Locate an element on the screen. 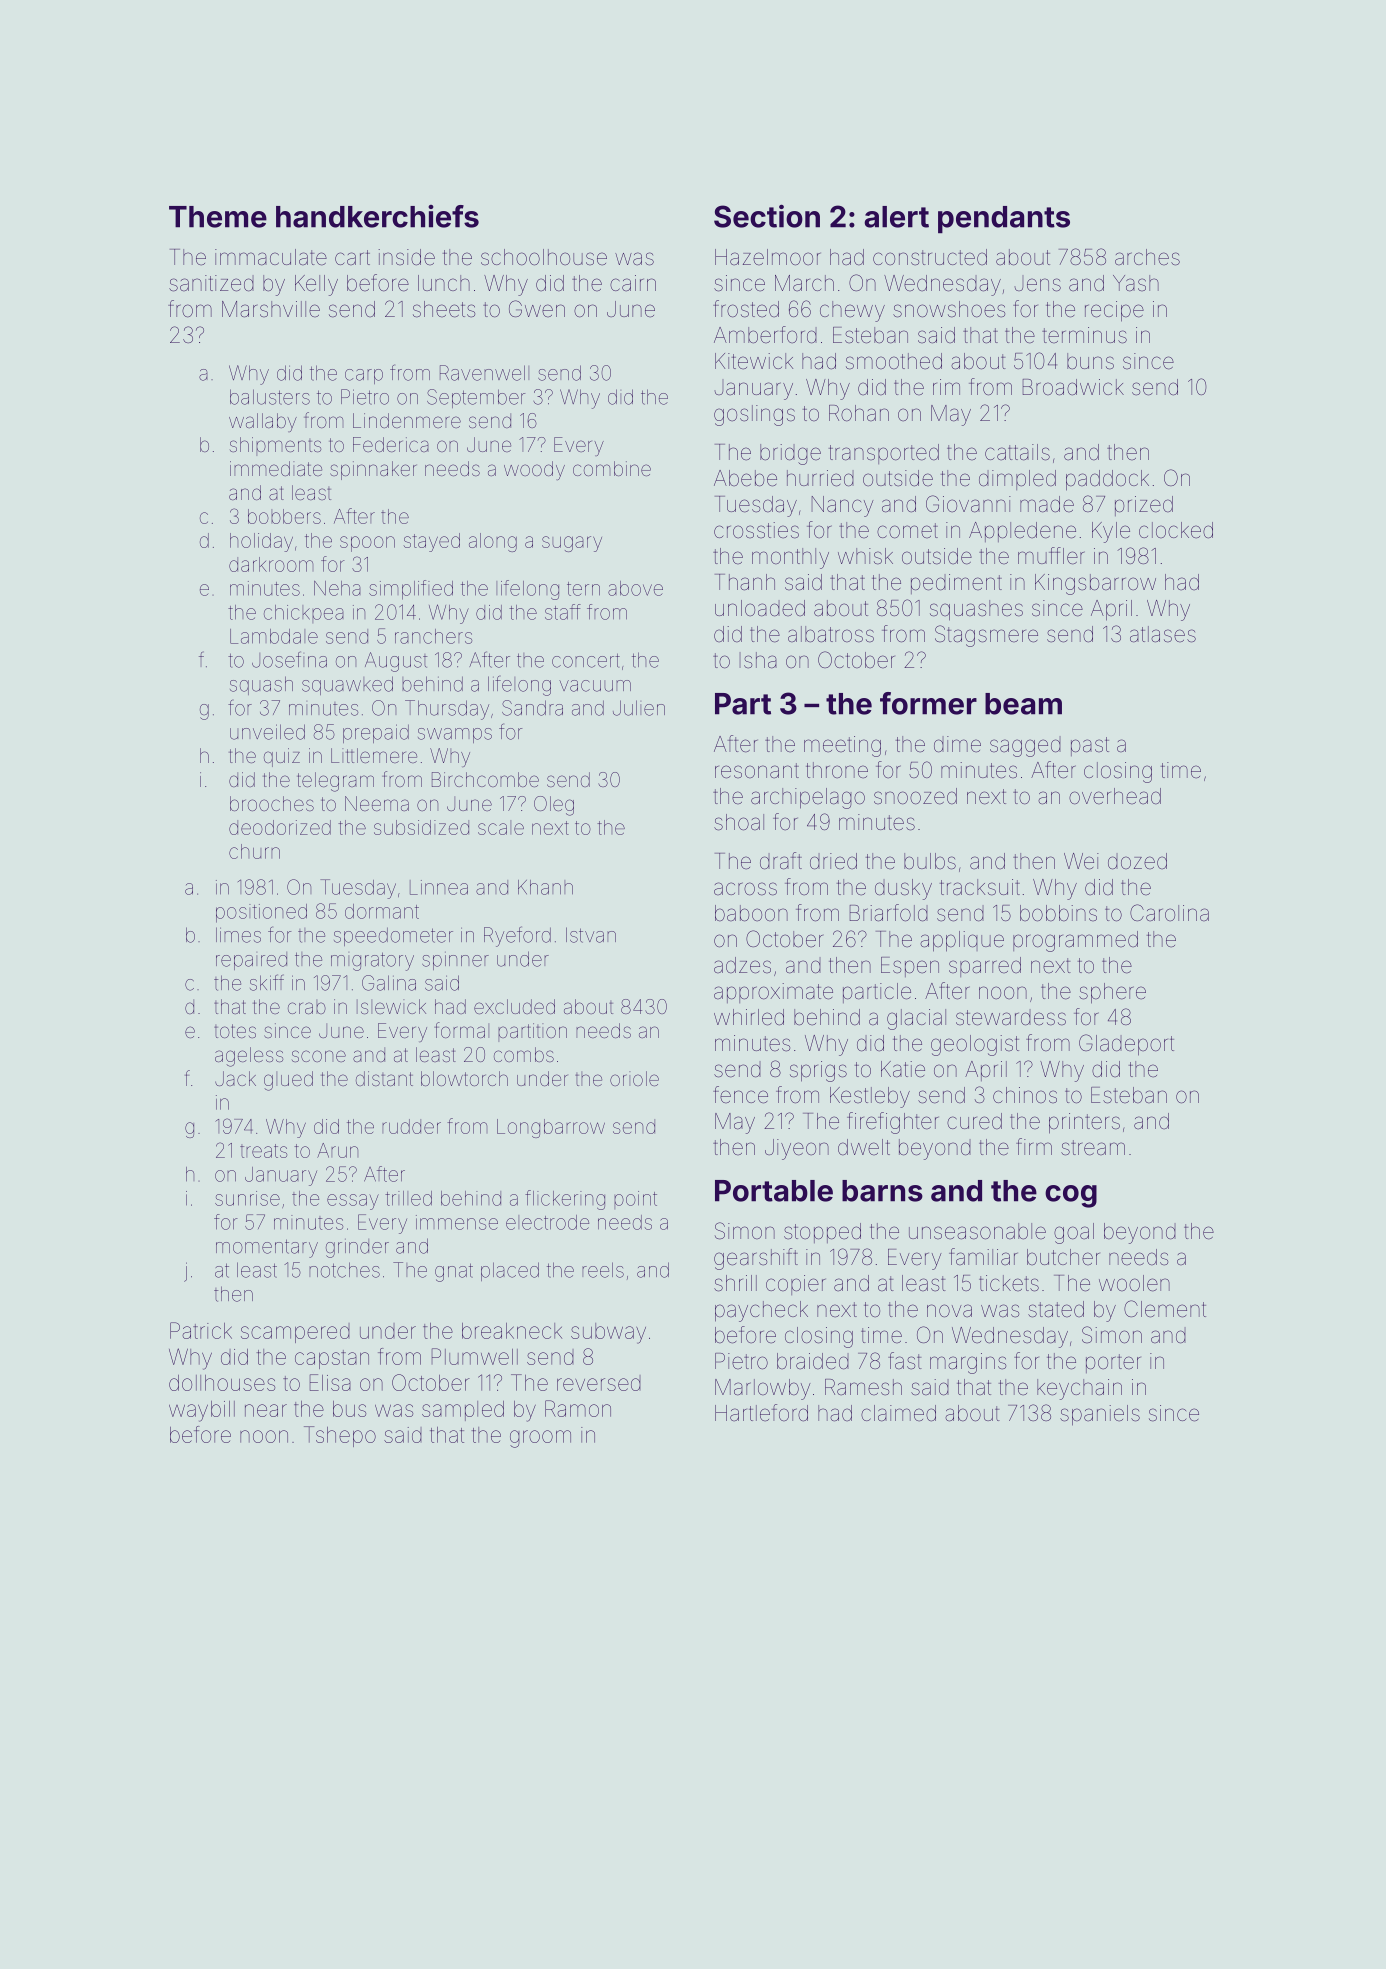 The image size is (1386, 1969). Theme is located at coordinates (218, 217).
